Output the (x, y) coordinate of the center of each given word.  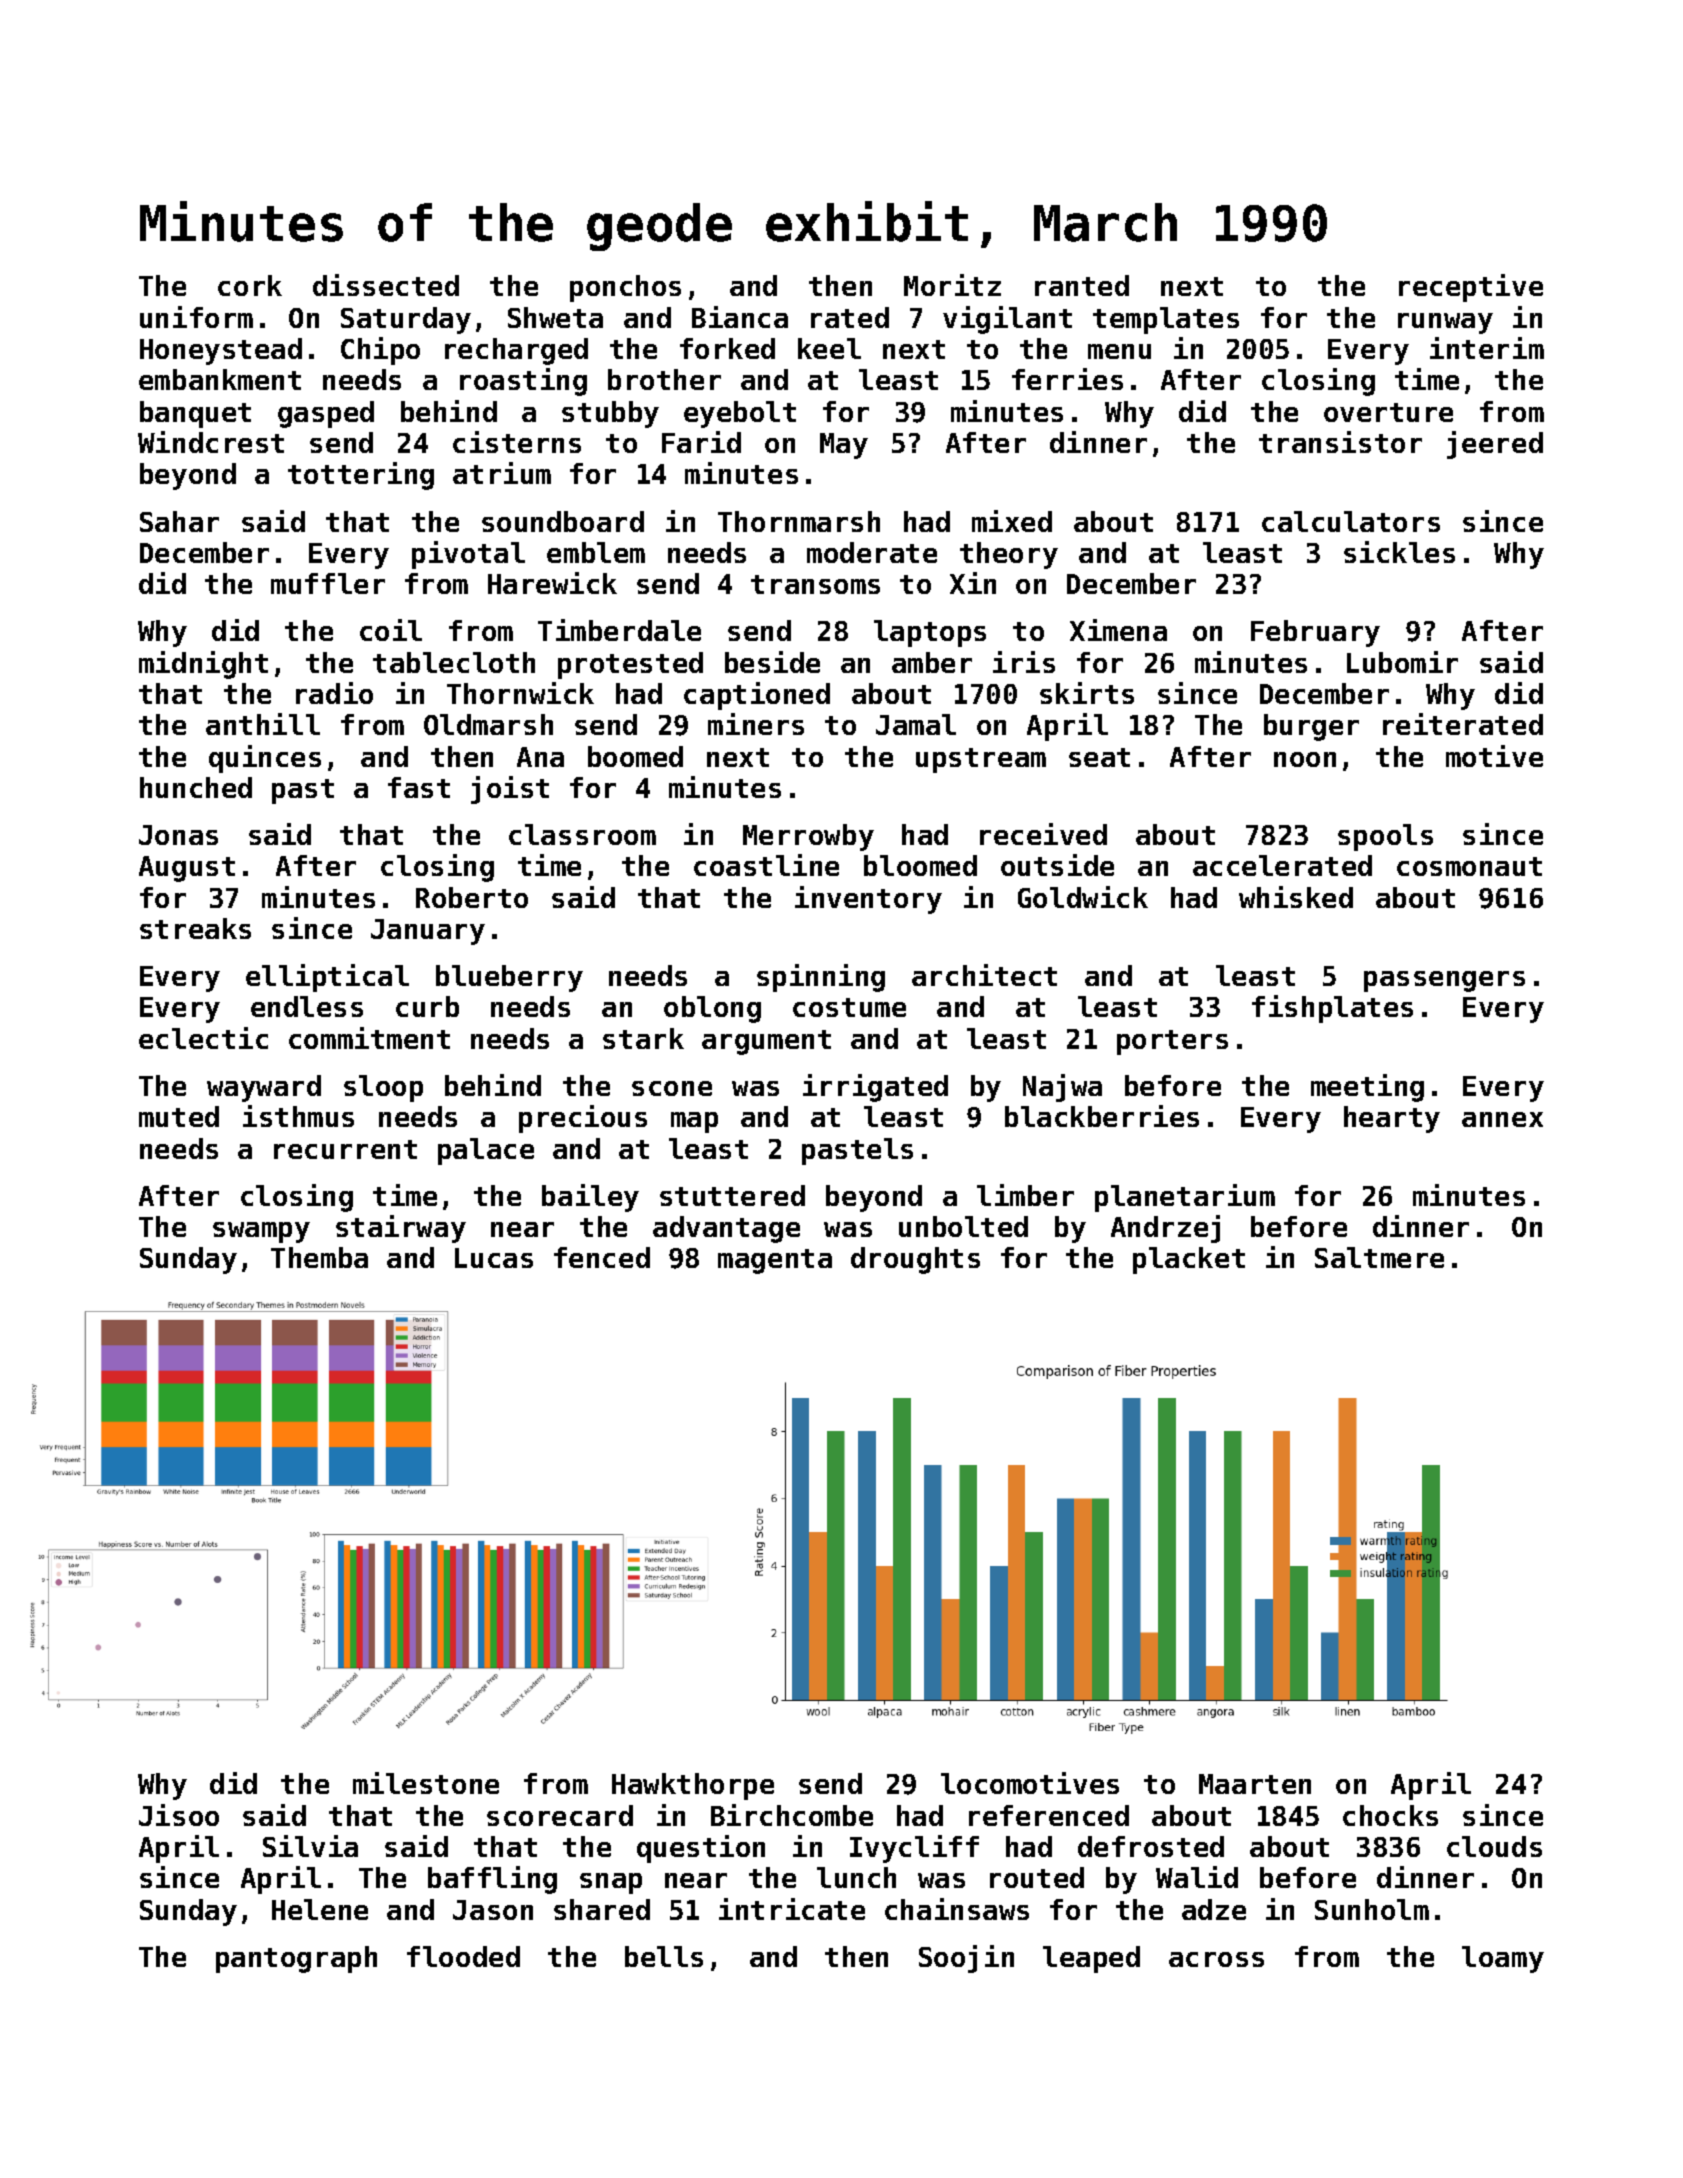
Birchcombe (792, 1815)
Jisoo (179, 1815)
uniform (196, 317)
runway (1445, 323)
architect (984, 975)
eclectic (203, 1038)
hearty (1392, 1119)
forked (727, 348)
